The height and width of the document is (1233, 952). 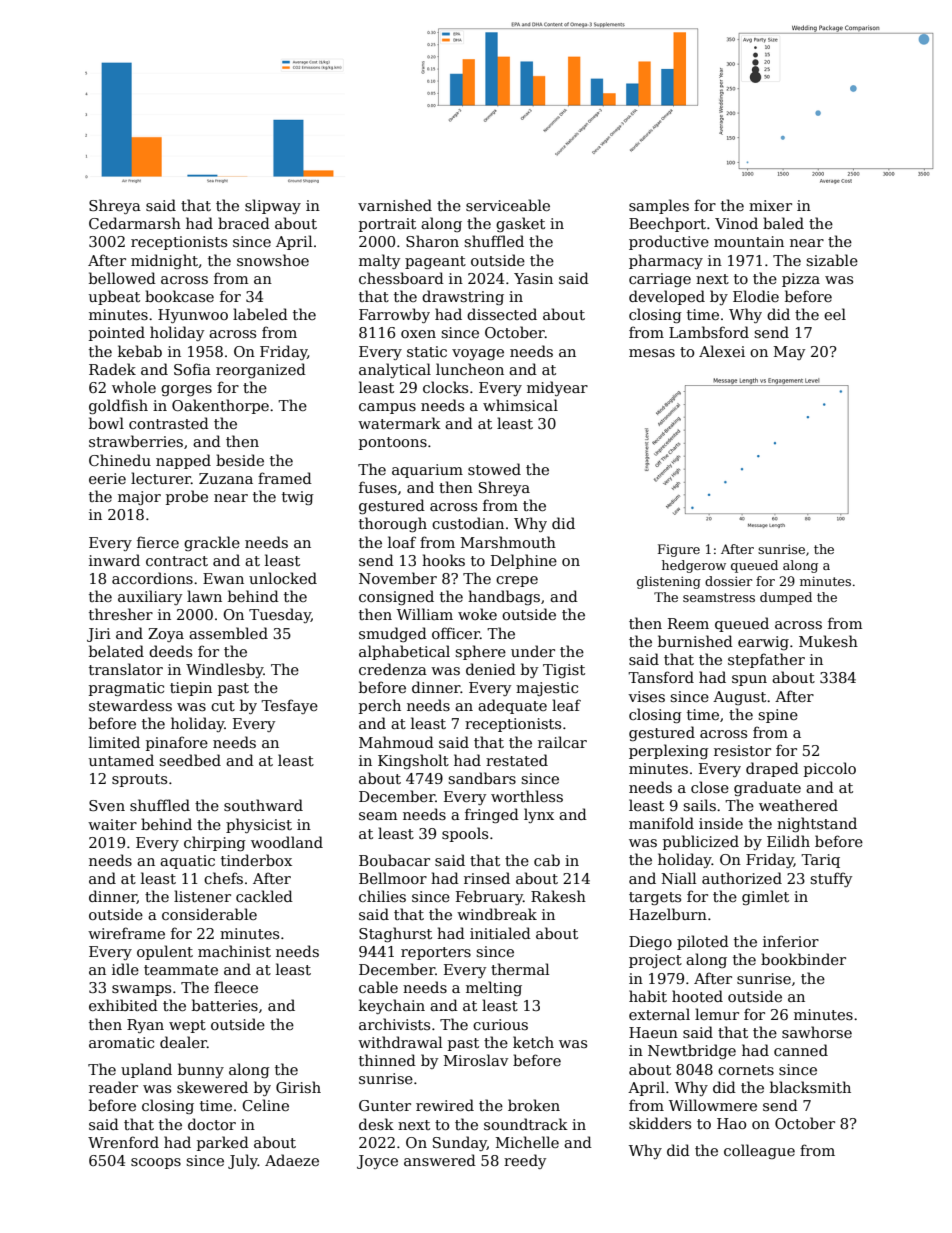 What do you see at coordinates (650, 943) in the document?
I see `Diego` at bounding box center [650, 943].
